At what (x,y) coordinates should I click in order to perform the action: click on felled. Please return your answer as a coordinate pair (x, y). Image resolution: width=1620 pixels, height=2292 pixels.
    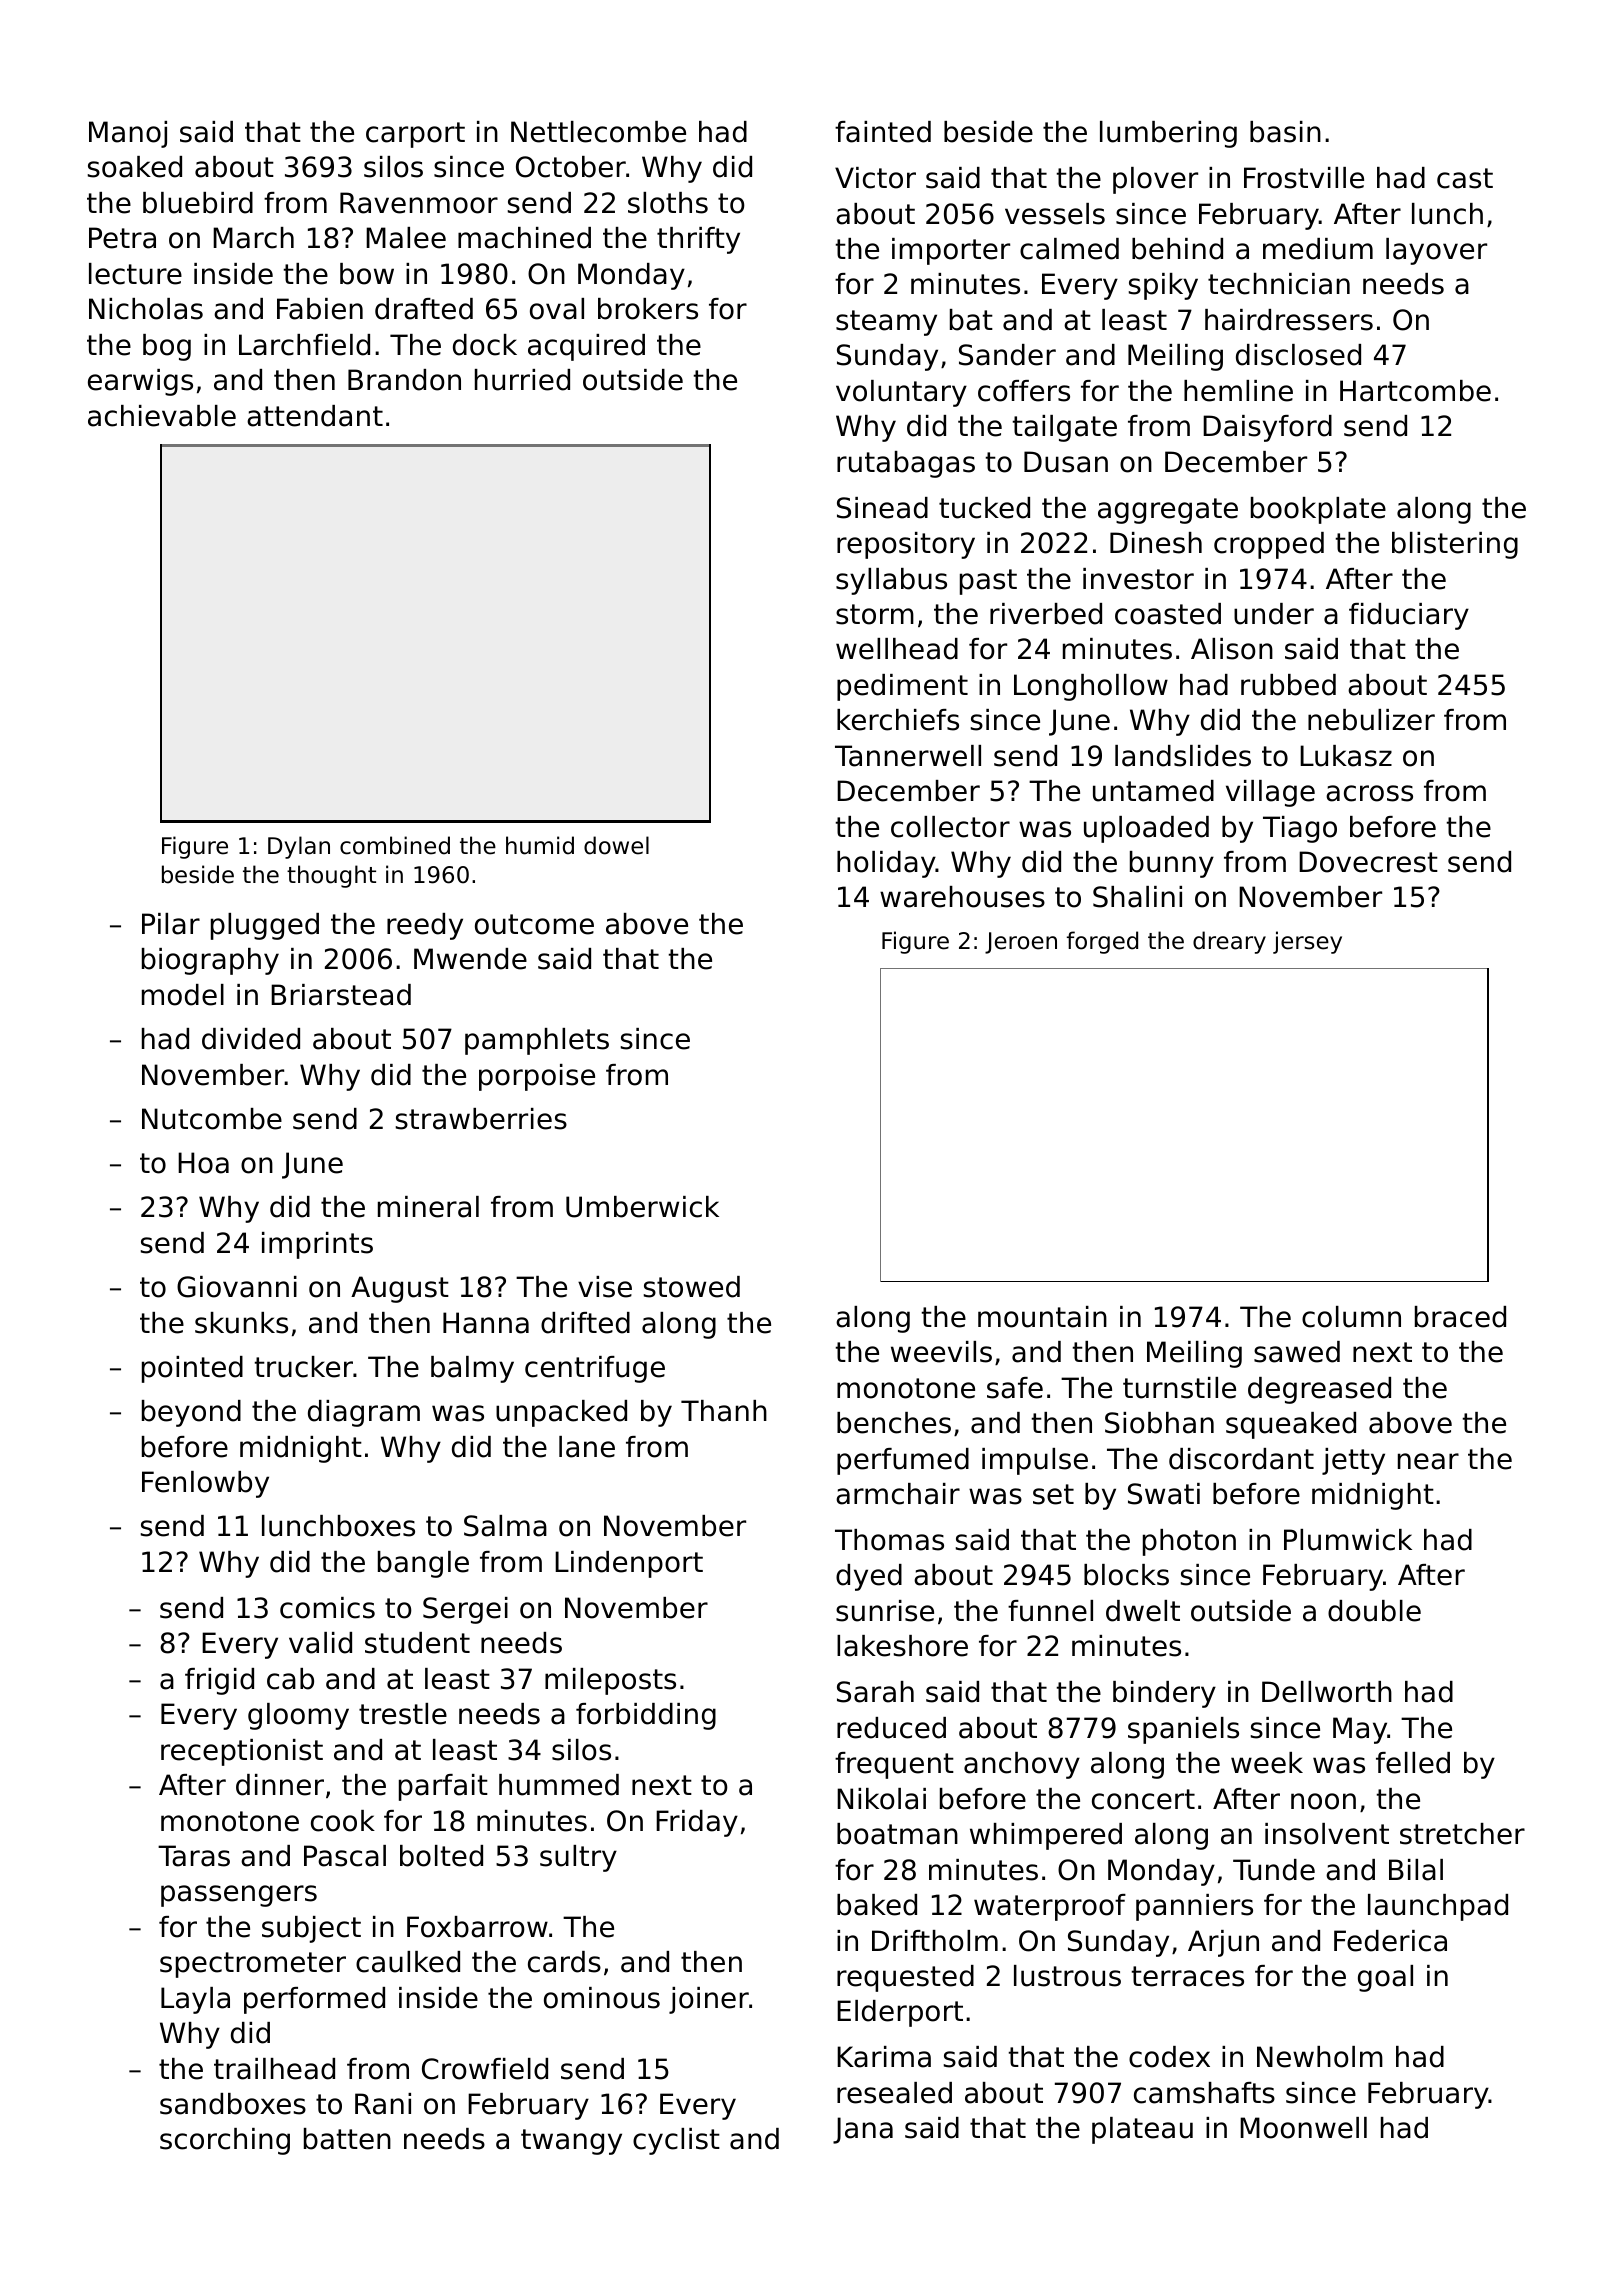
    Looking at the image, I should click on (1413, 1763).
